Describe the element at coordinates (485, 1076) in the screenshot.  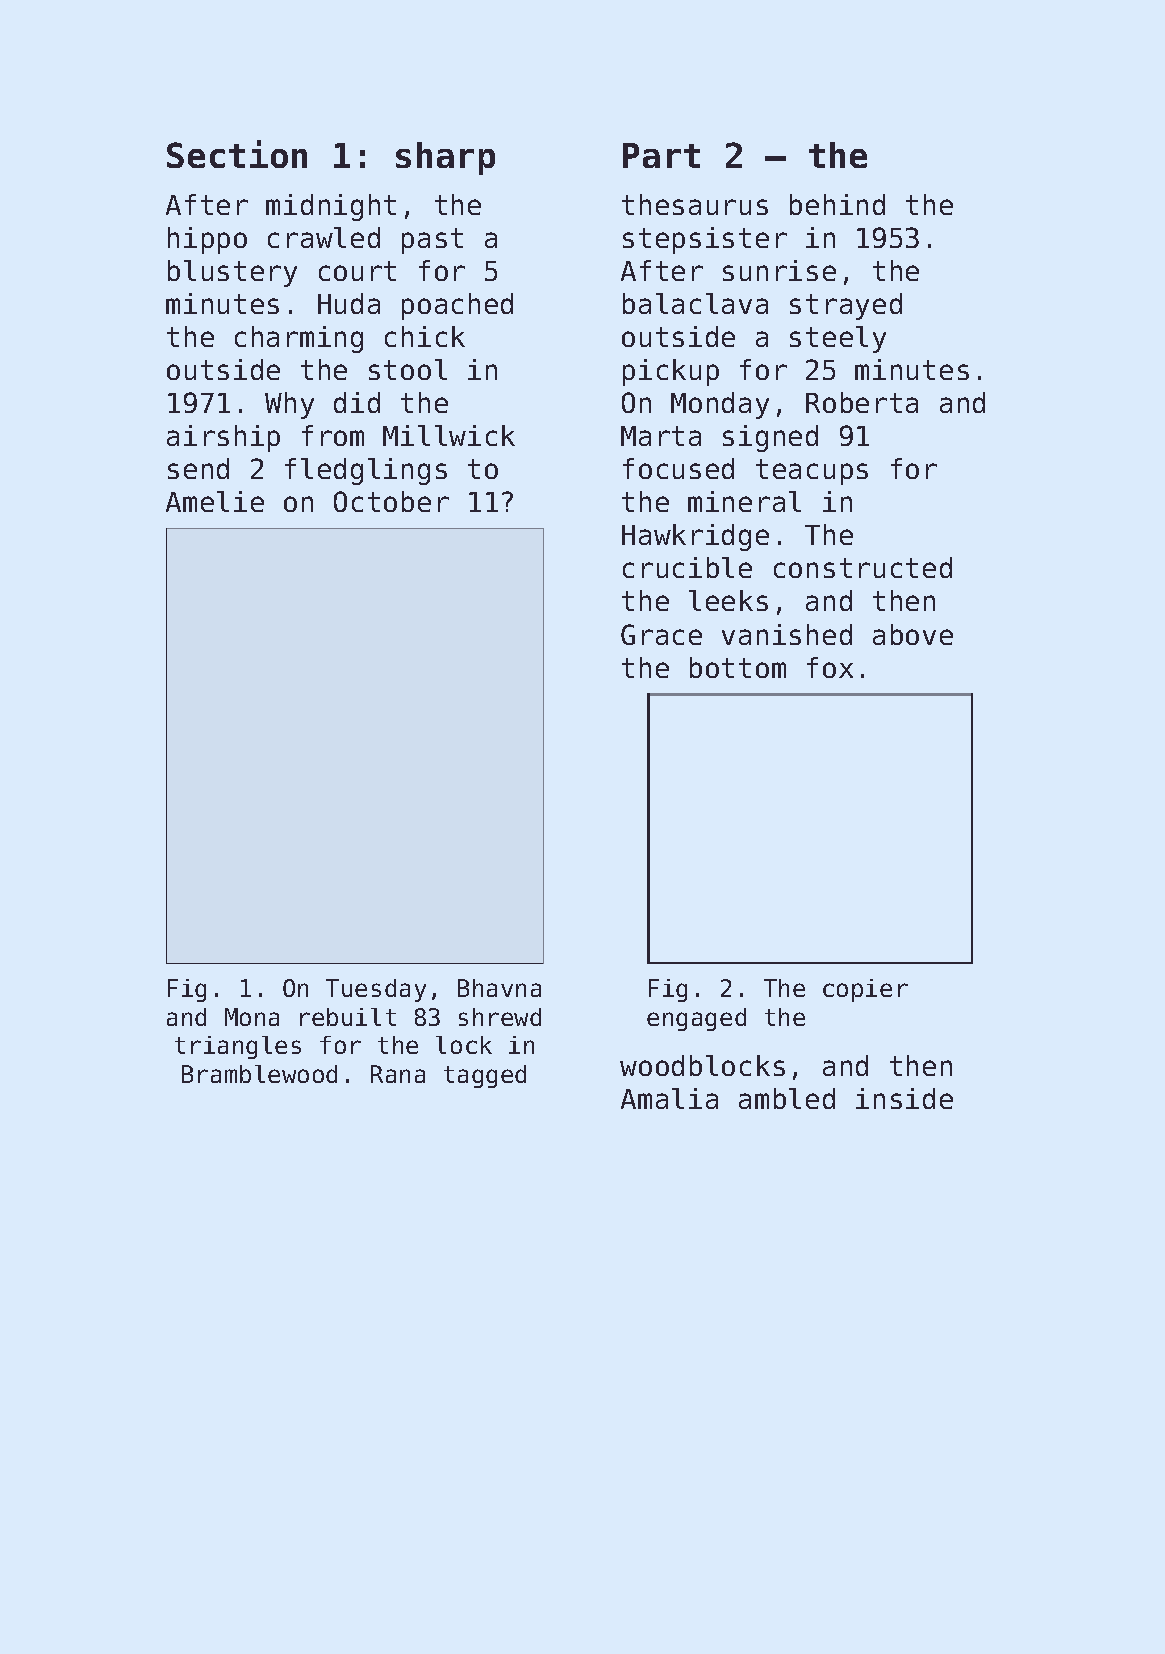
I see `tagged` at that location.
